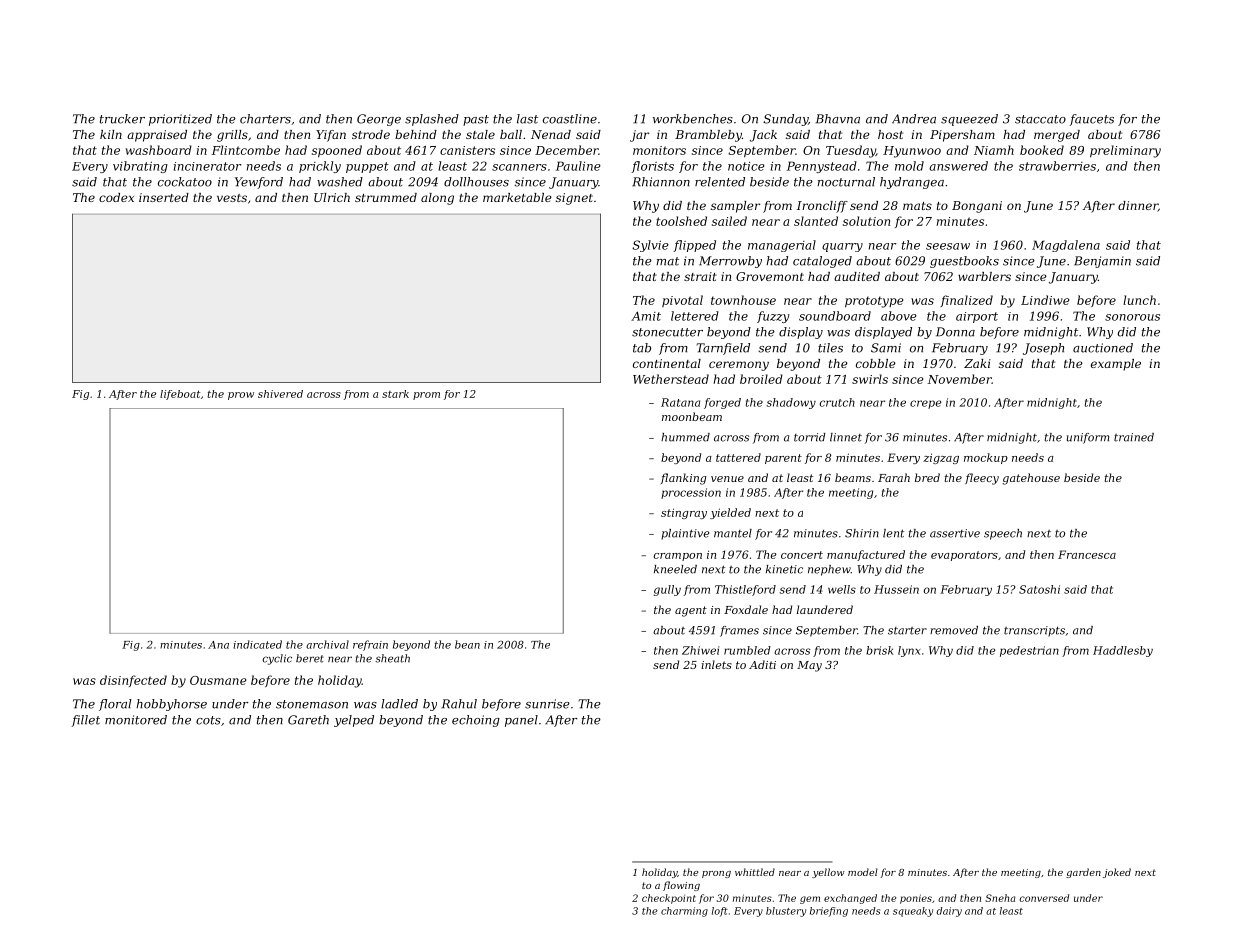 This screenshot has height=952, width=1233. Describe the element at coordinates (1123, 651) in the screenshot. I see `Haddlesby` at that location.
